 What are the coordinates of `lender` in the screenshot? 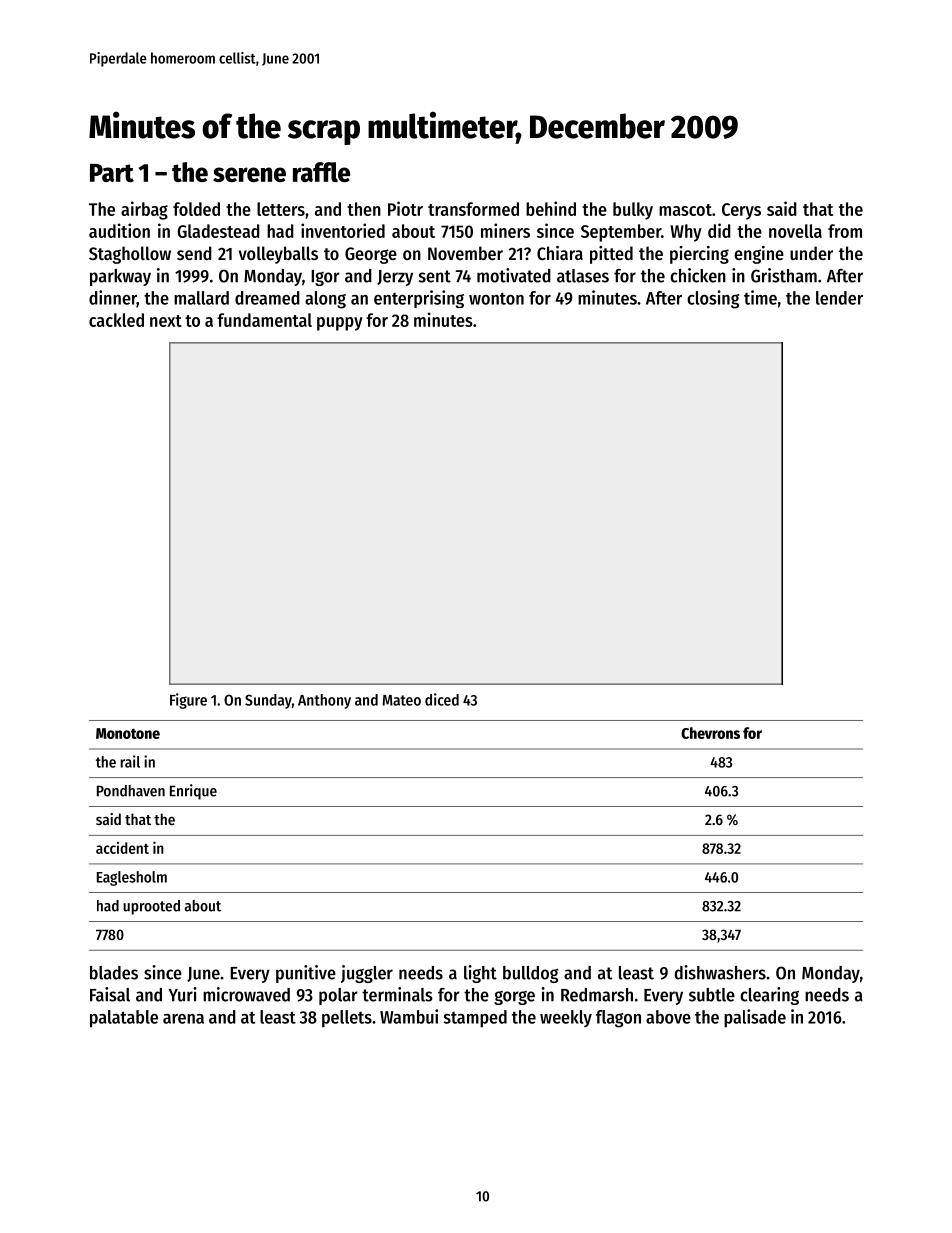 It's located at (839, 298).
